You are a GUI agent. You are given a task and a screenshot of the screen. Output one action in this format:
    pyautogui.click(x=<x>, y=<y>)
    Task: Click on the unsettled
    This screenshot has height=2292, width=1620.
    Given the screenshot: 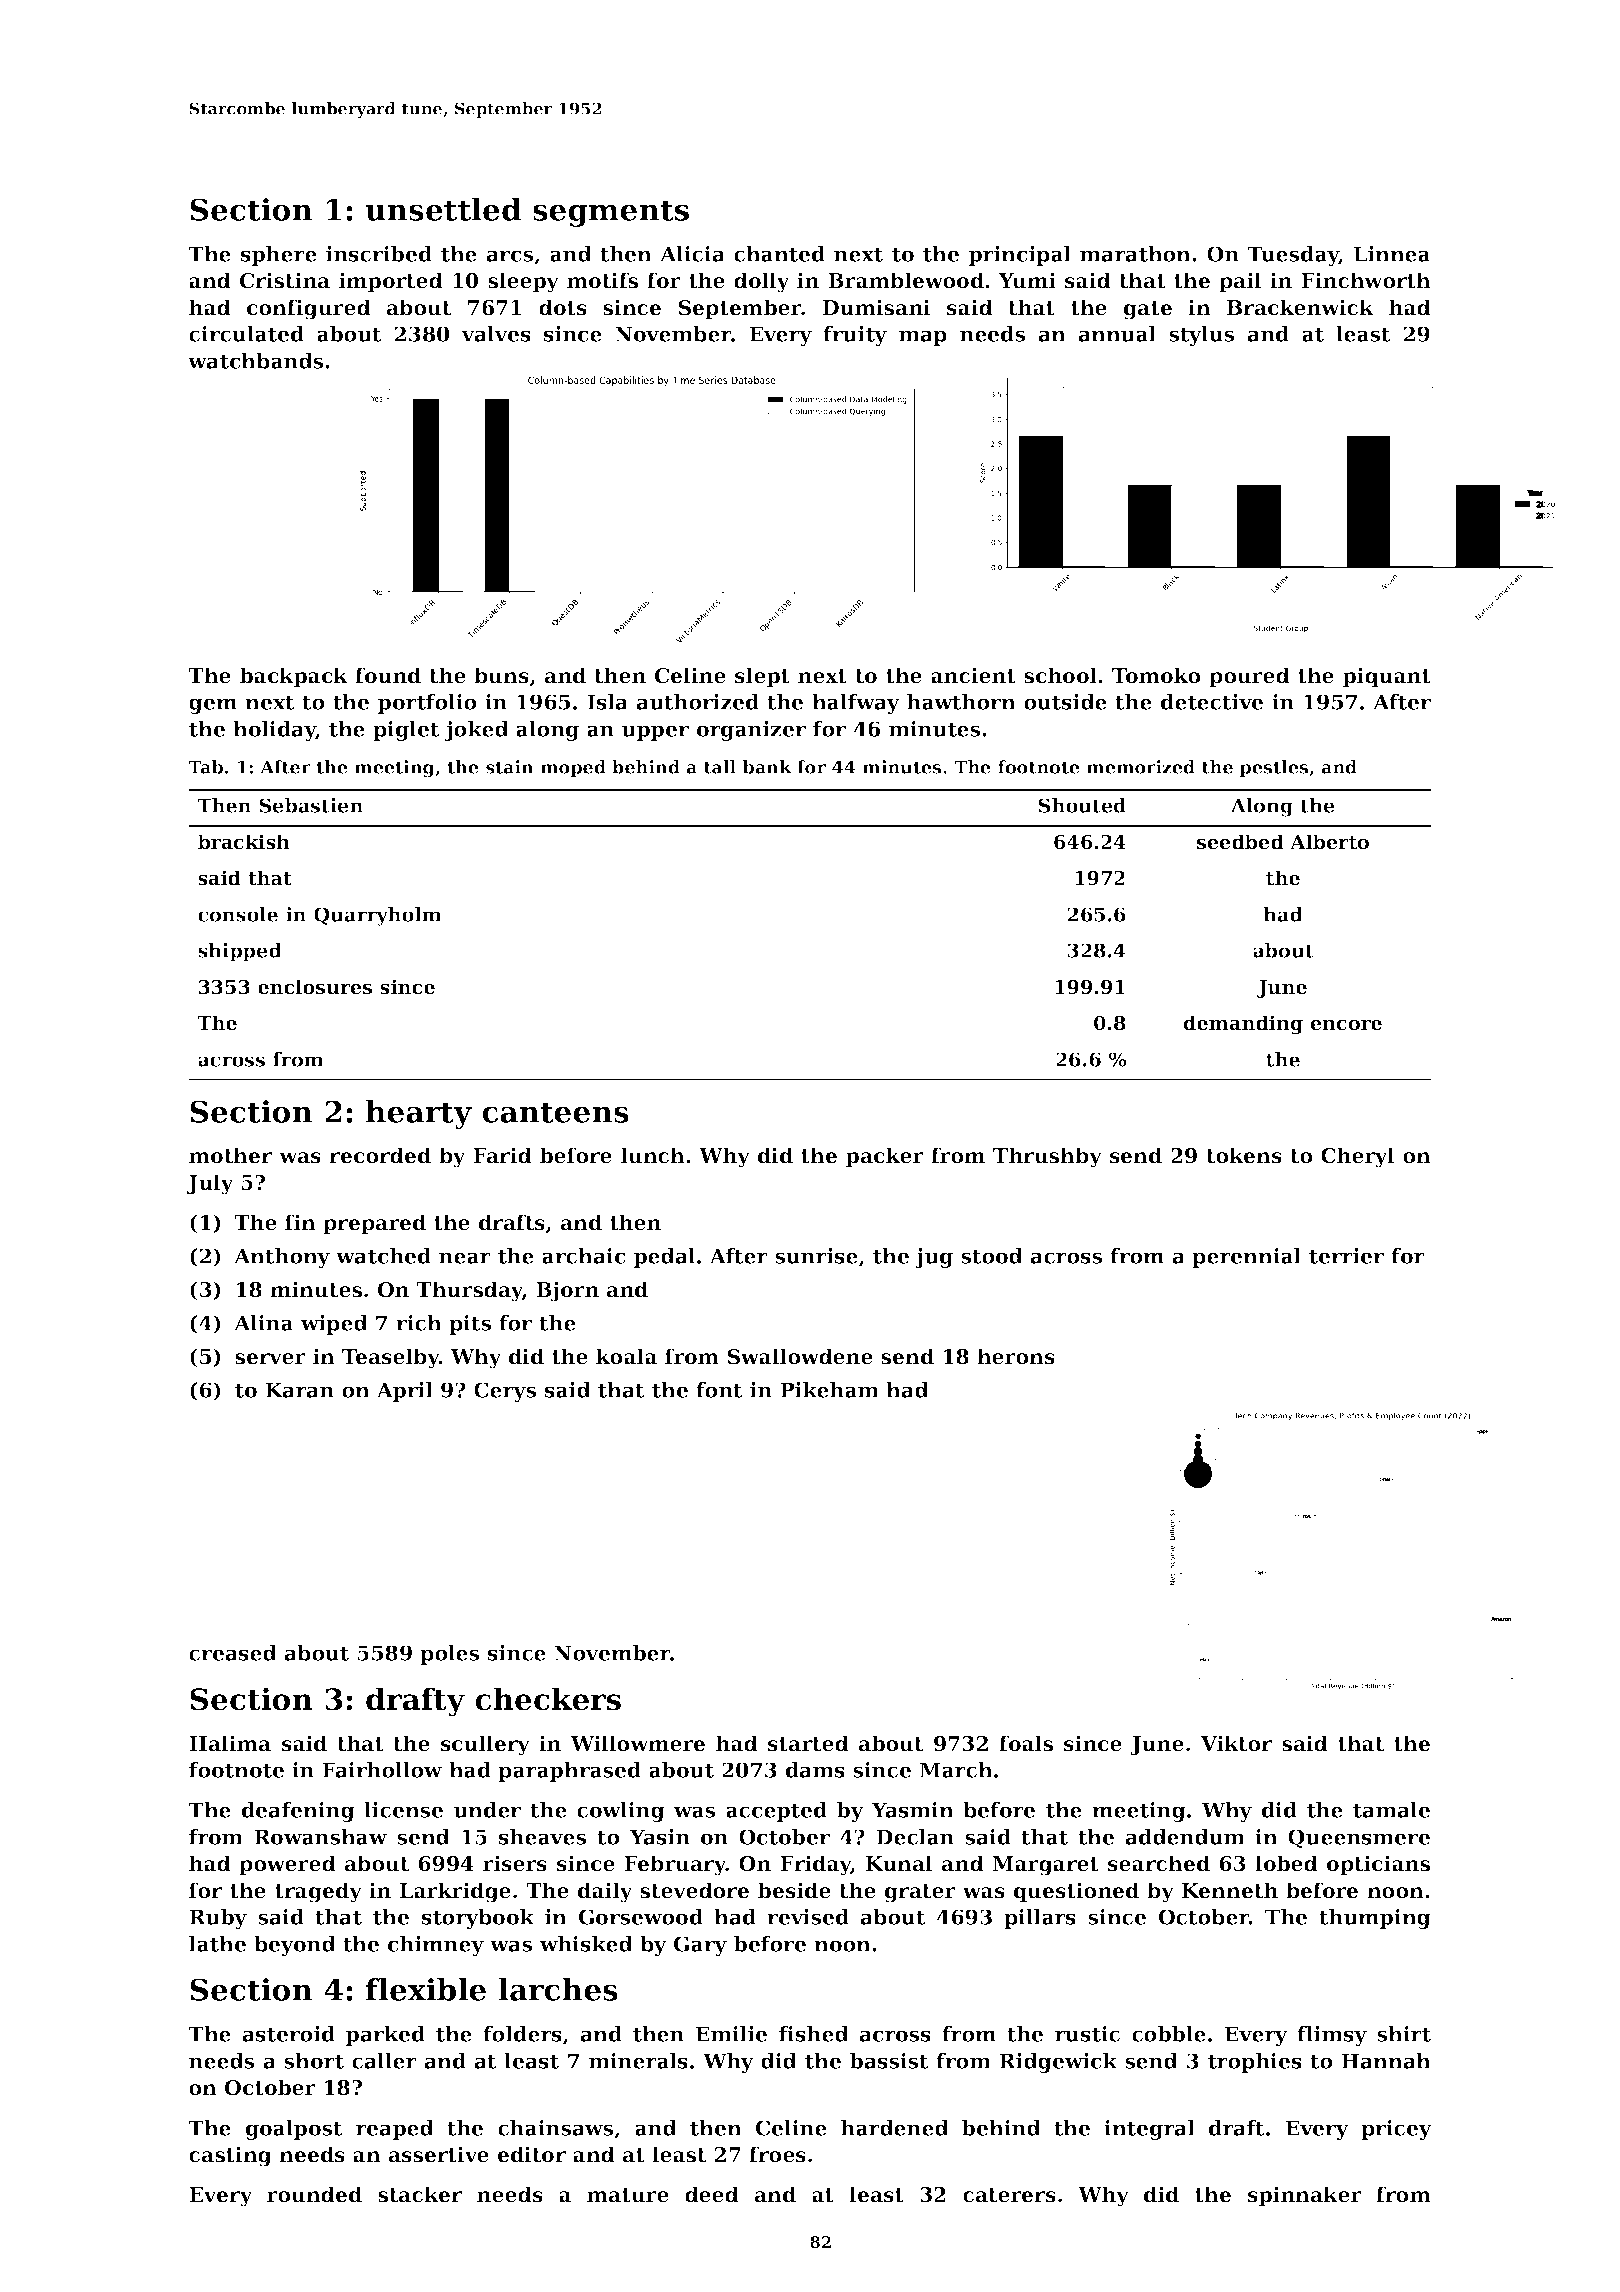 What is the action you would take?
    pyautogui.click(x=443, y=209)
